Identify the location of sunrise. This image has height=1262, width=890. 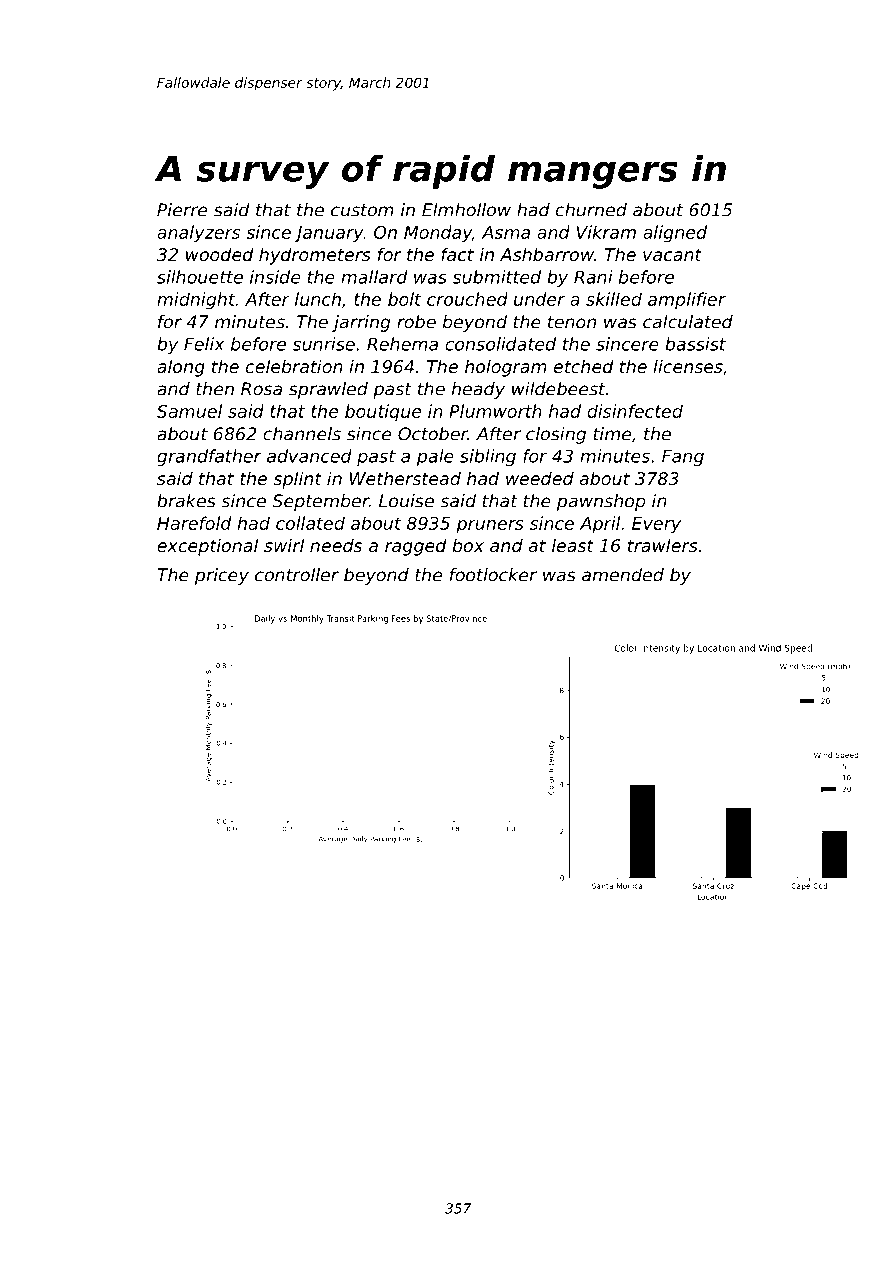
(324, 344).
